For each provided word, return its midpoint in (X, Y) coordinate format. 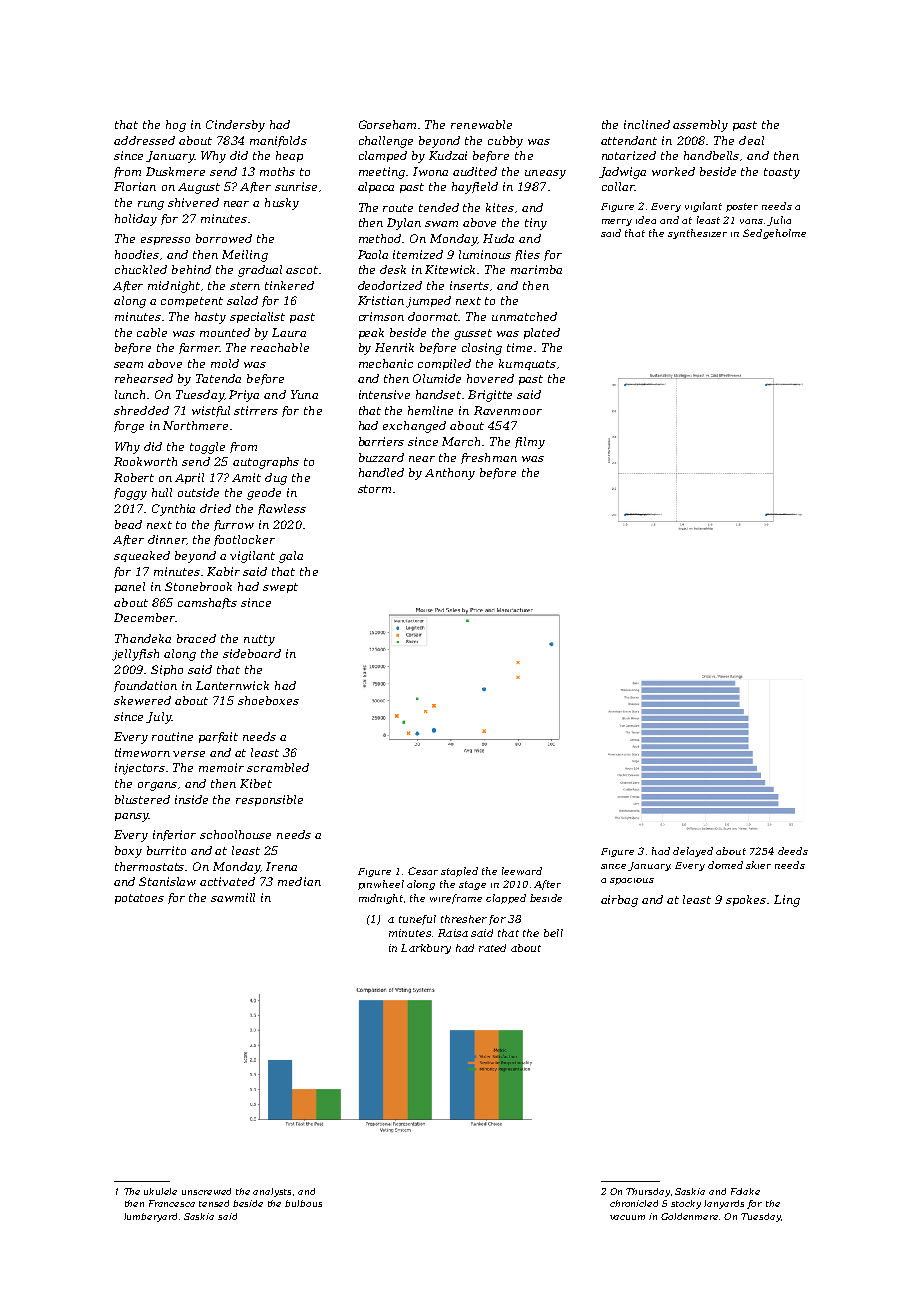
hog (176, 126)
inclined (647, 124)
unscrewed (206, 1191)
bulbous (303, 1203)
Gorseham (387, 124)
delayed (693, 852)
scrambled (278, 767)
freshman (489, 458)
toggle (207, 448)
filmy (530, 443)
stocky (686, 1204)
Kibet (256, 783)
